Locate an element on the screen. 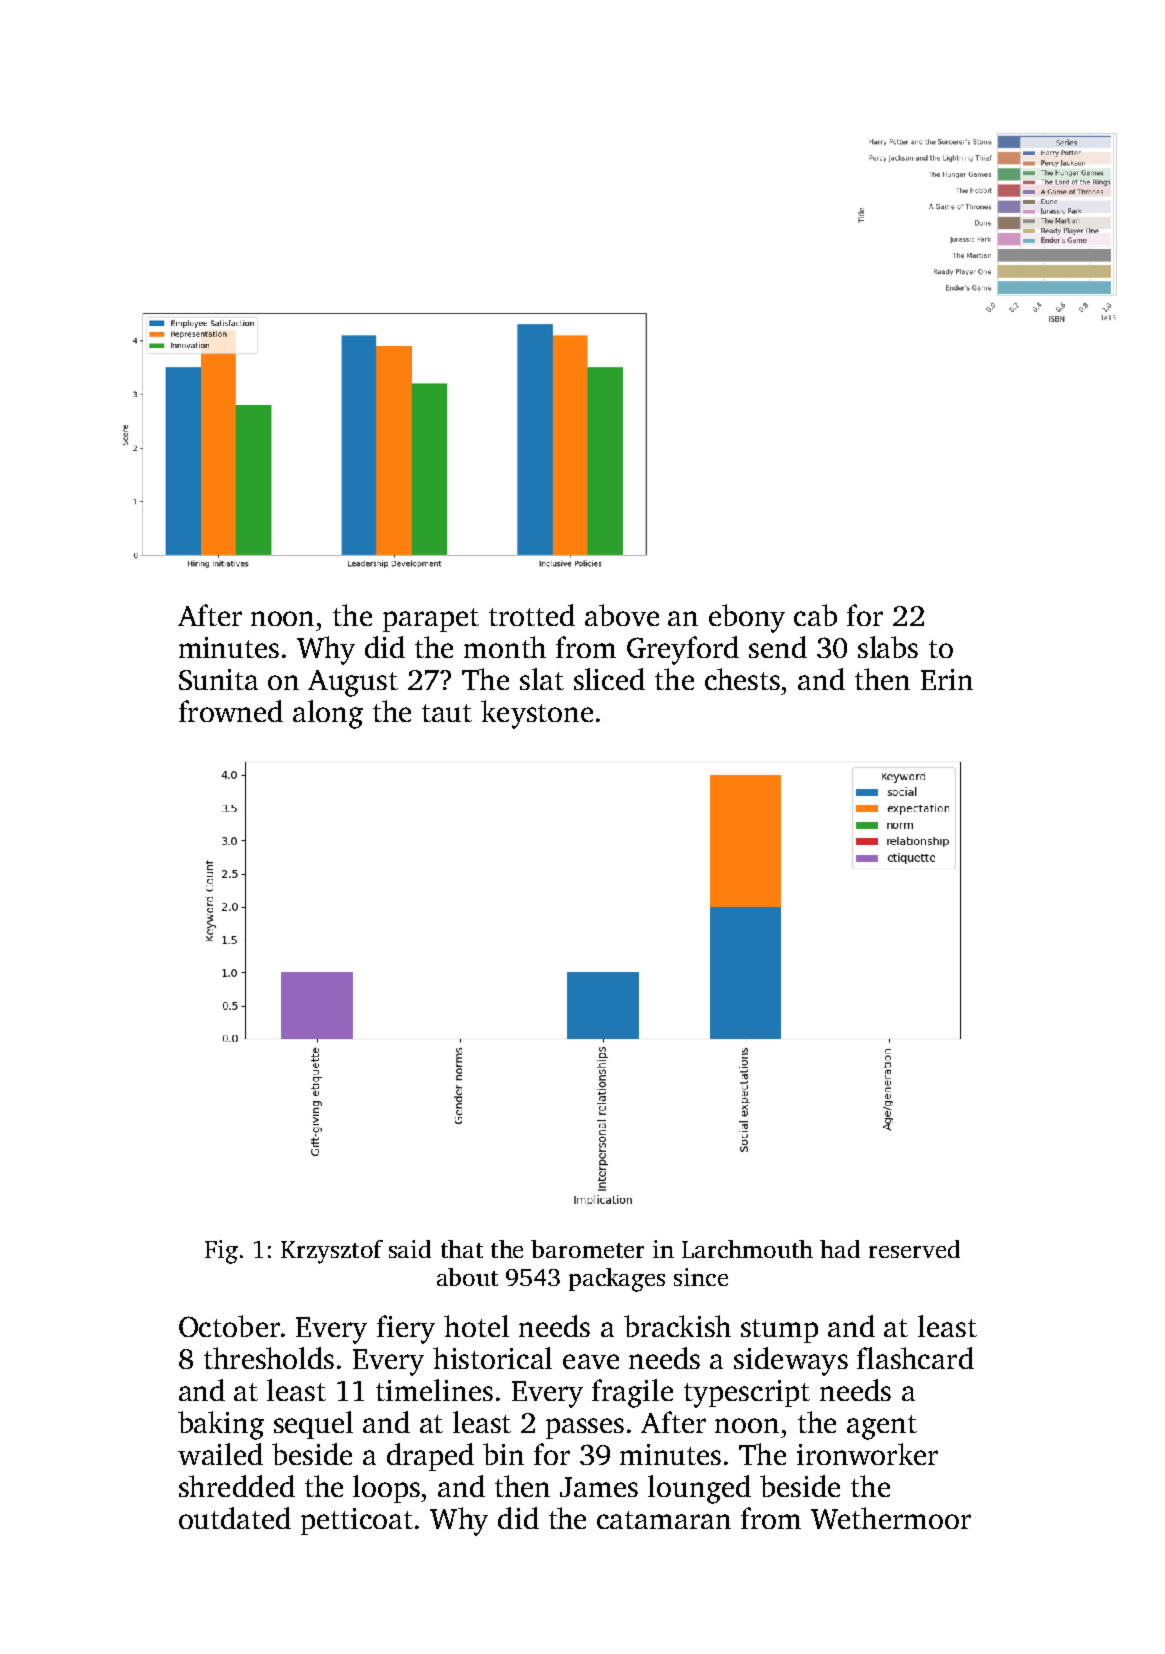 Image resolution: width=1165 pixels, height=1654 pixels. that is located at coordinates (462, 1249).
